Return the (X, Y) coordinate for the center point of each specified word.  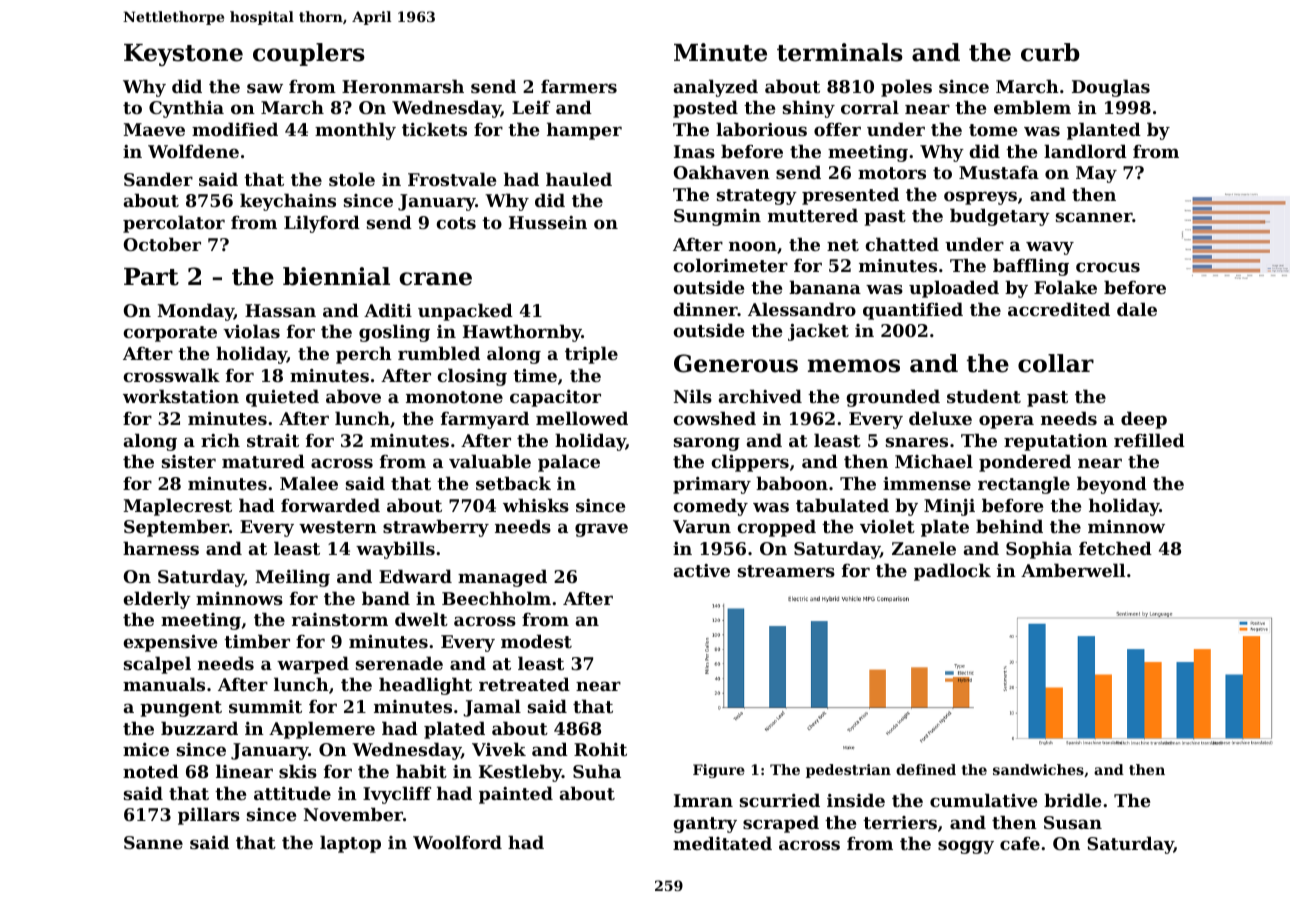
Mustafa (999, 172)
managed (502, 578)
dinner (705, 309)
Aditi (388, 310)
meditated (722, 843)
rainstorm (340, 619)
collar (1056, 363)
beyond (1112, 485)
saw (265, 88)
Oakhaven (722, 172)
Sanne (153, 842)
